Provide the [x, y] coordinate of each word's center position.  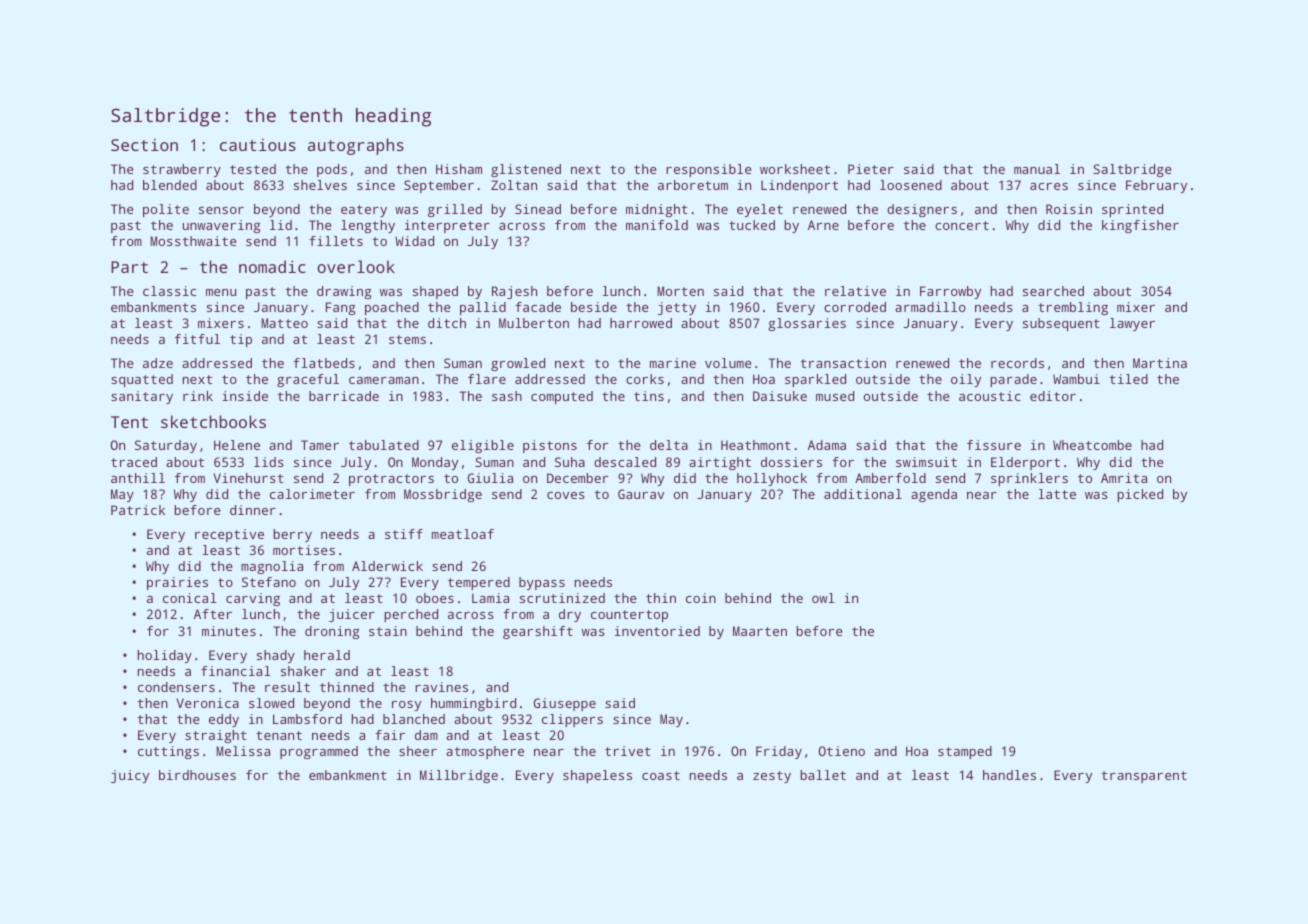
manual [1037, 169]
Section [144, 145]
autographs [356, 146]
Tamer [320, 445]
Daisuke [780, 396]
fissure [994, 445]
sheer [418, 751]
